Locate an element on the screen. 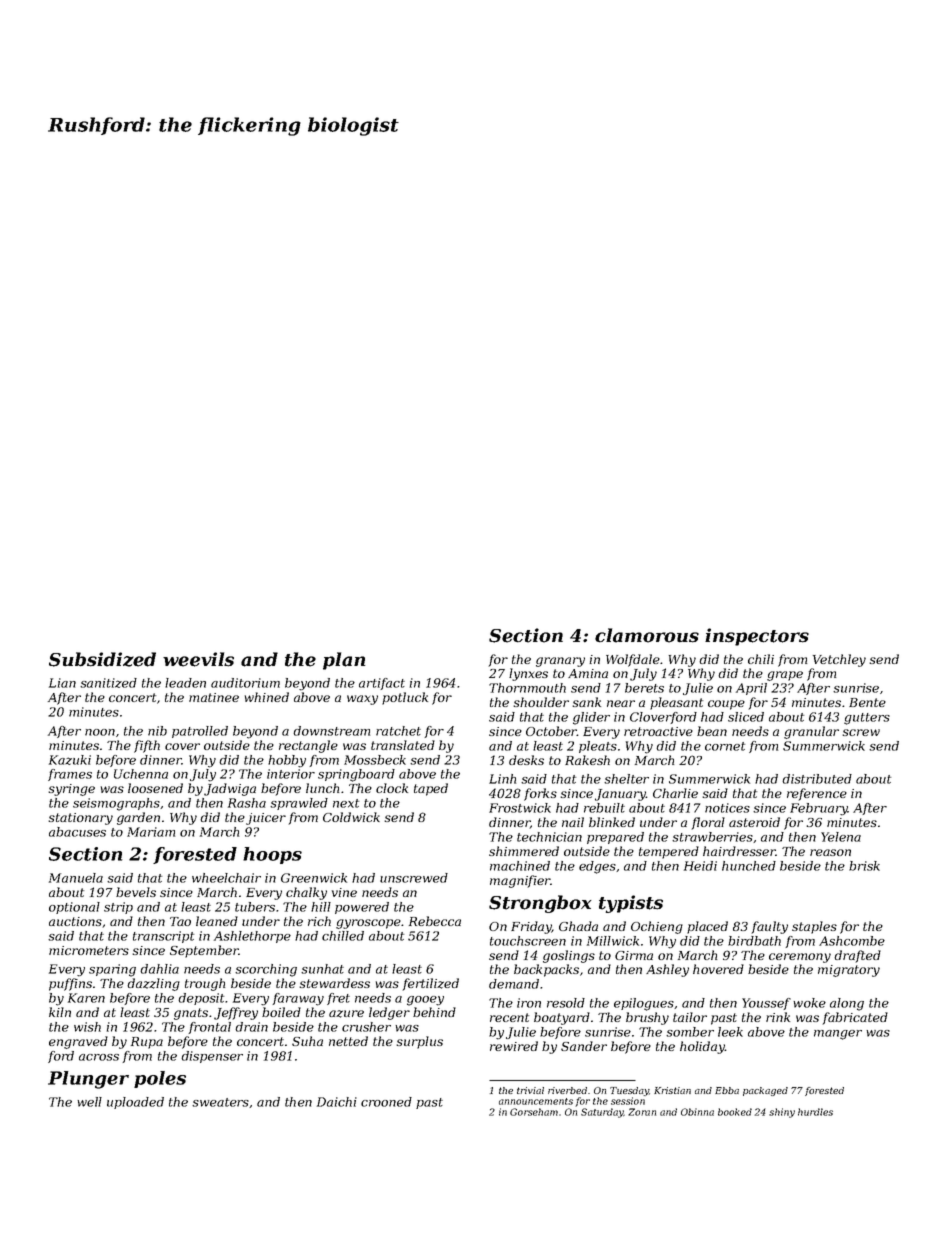 This screenshot has width=952, height=1233. berets is located at coordinates (644, 688).
